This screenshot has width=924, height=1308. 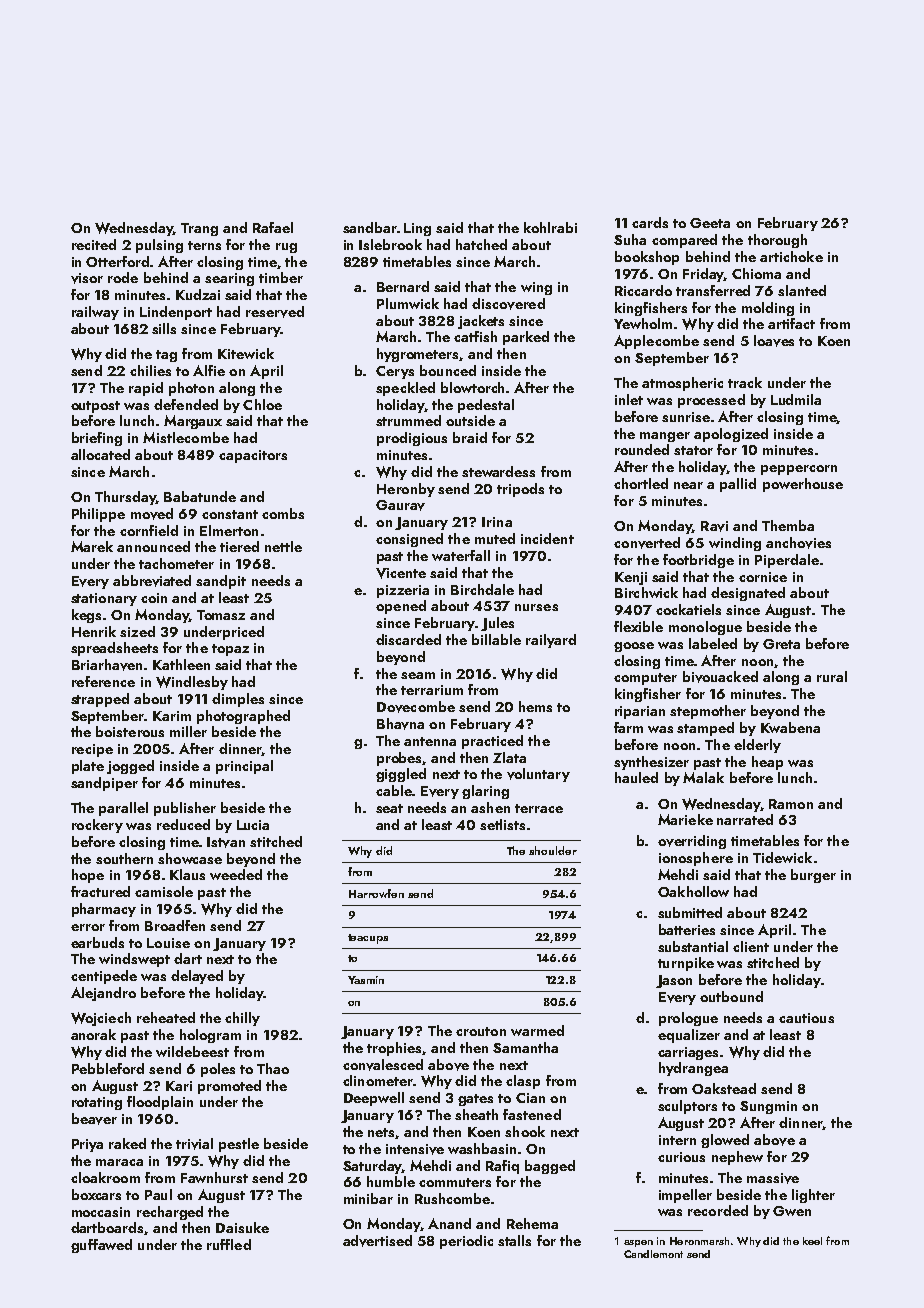 What do you see at coordinates (159, 246) in the screenshot?
I see `pulsing` at bounding box center [159, 246].
